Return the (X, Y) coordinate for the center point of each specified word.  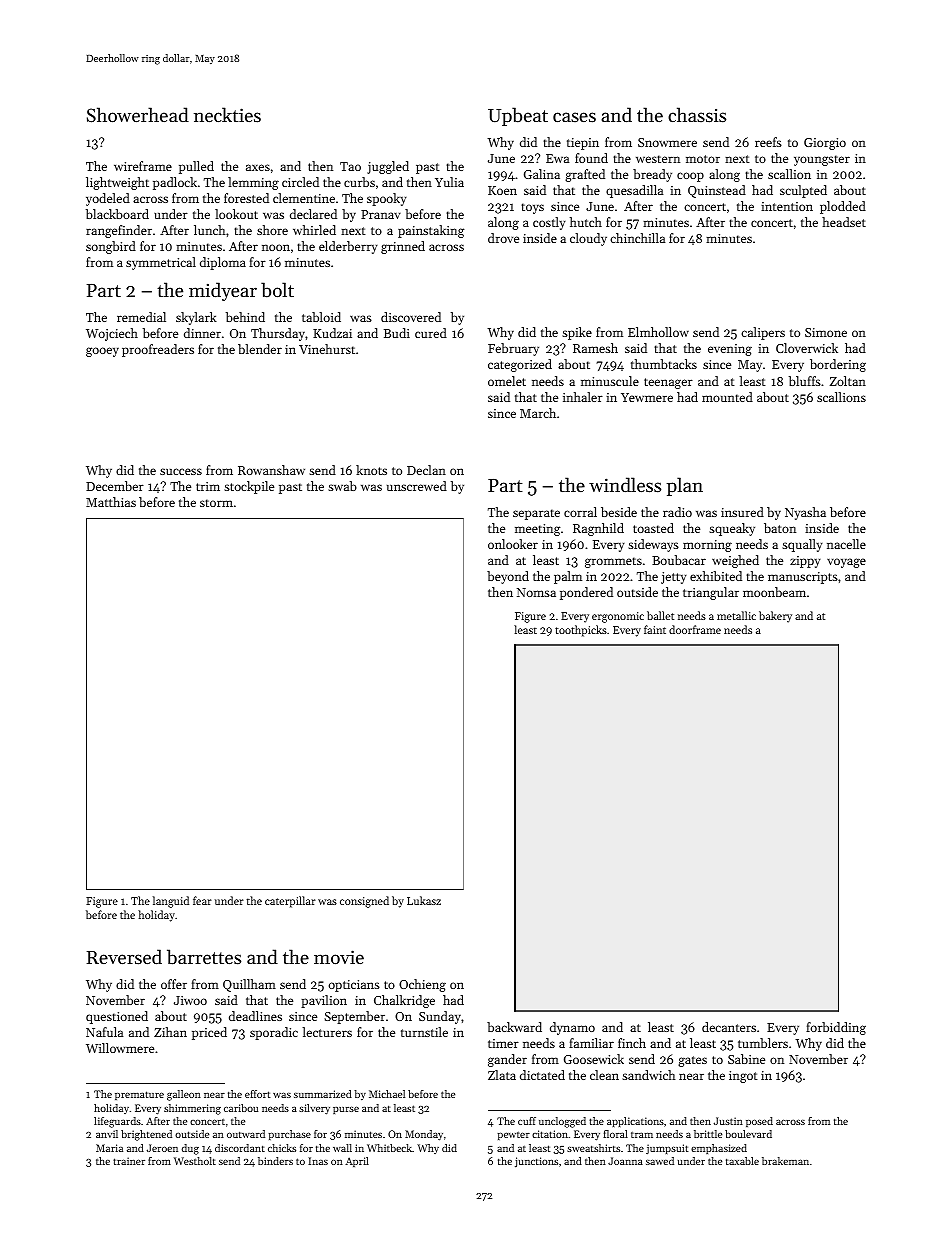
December (115, 486)
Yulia (449, 182)
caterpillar (290, 902)
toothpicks (581, 631)
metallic (736, 615)
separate (536, 514)
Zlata (502, 1075)
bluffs (805, 381)
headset (844, 222)
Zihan (170, 1032)
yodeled (108, 199)
